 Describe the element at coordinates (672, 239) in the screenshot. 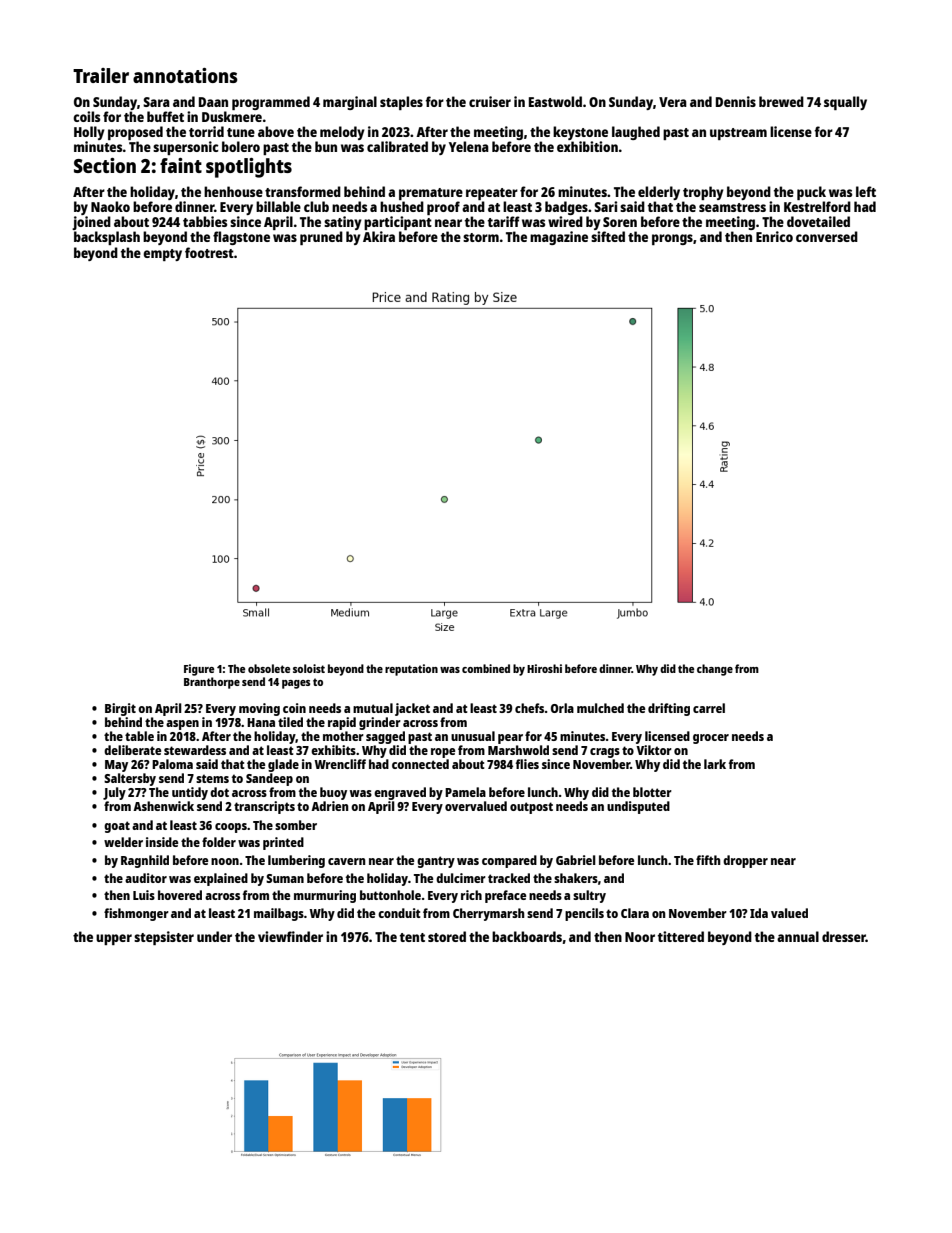

I see `prongs` at that location.
